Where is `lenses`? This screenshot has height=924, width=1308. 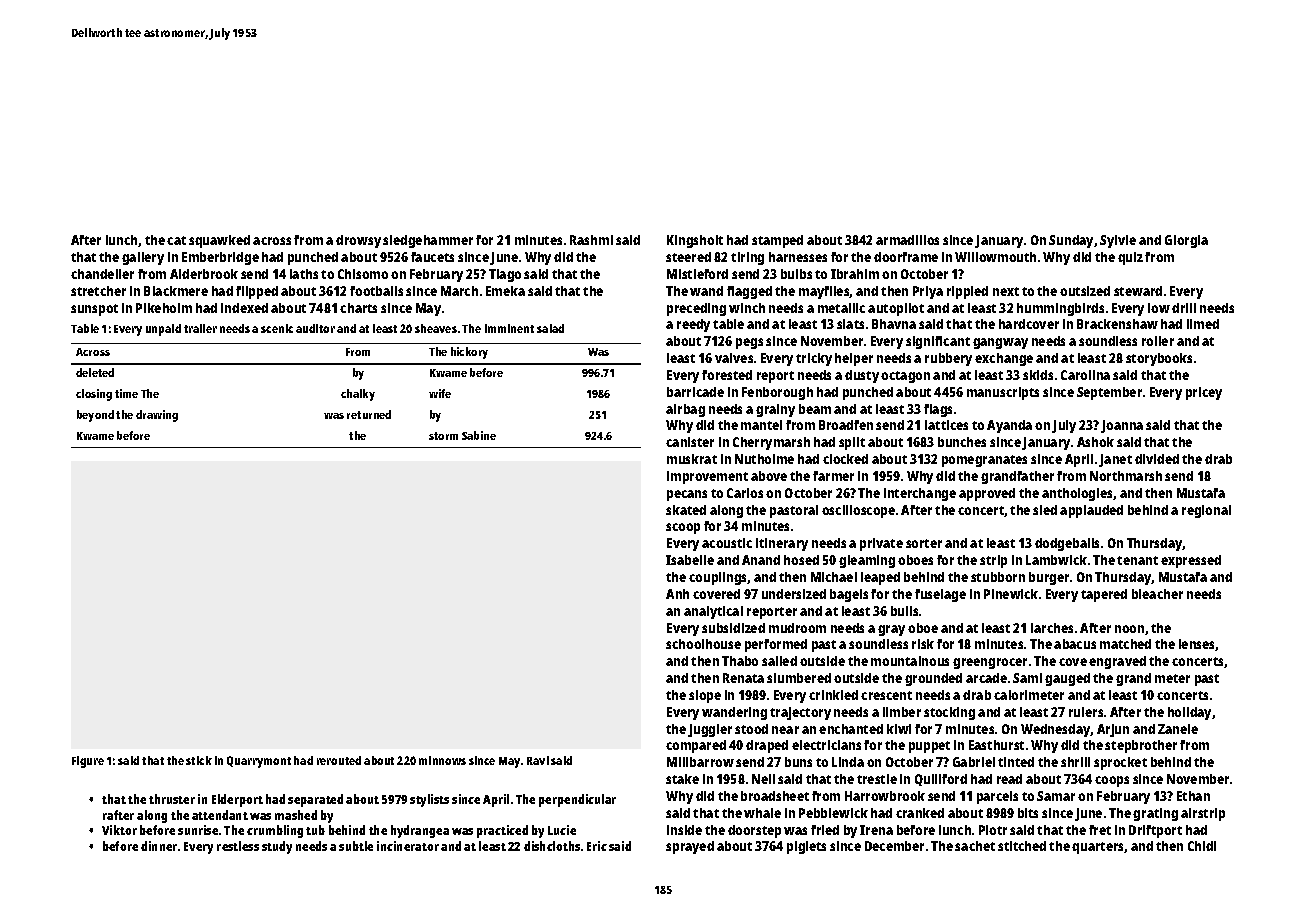 lenses is located at coordinates (1197, 645).
